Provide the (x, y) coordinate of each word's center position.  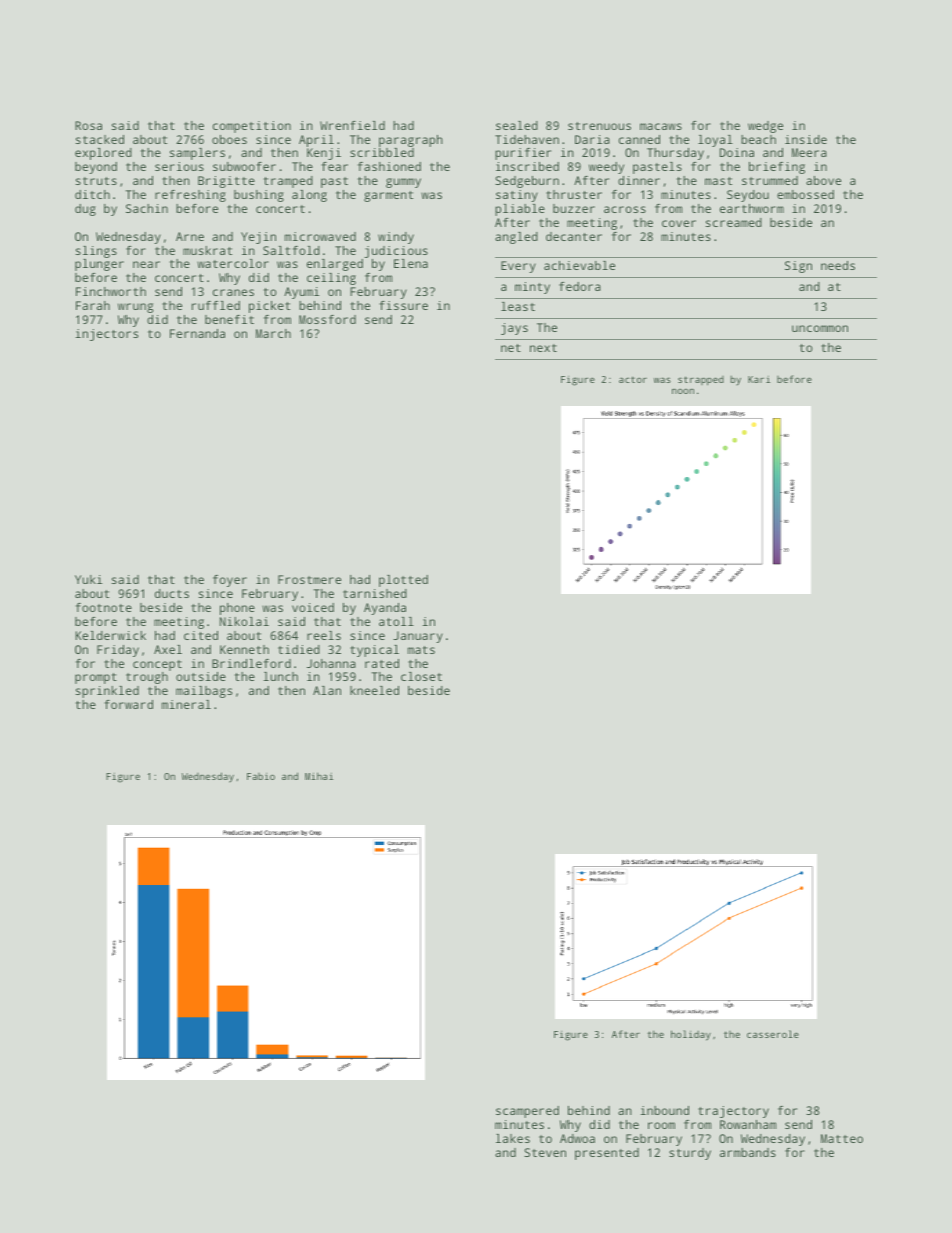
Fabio (261, 776)
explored (103, 154)
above (823, 180)
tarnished (375, 593)
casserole (773, 1034)
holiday (691, 1035)
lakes (513, 1138)
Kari (759, 379)
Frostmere (309, 579)
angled (516, 238)
